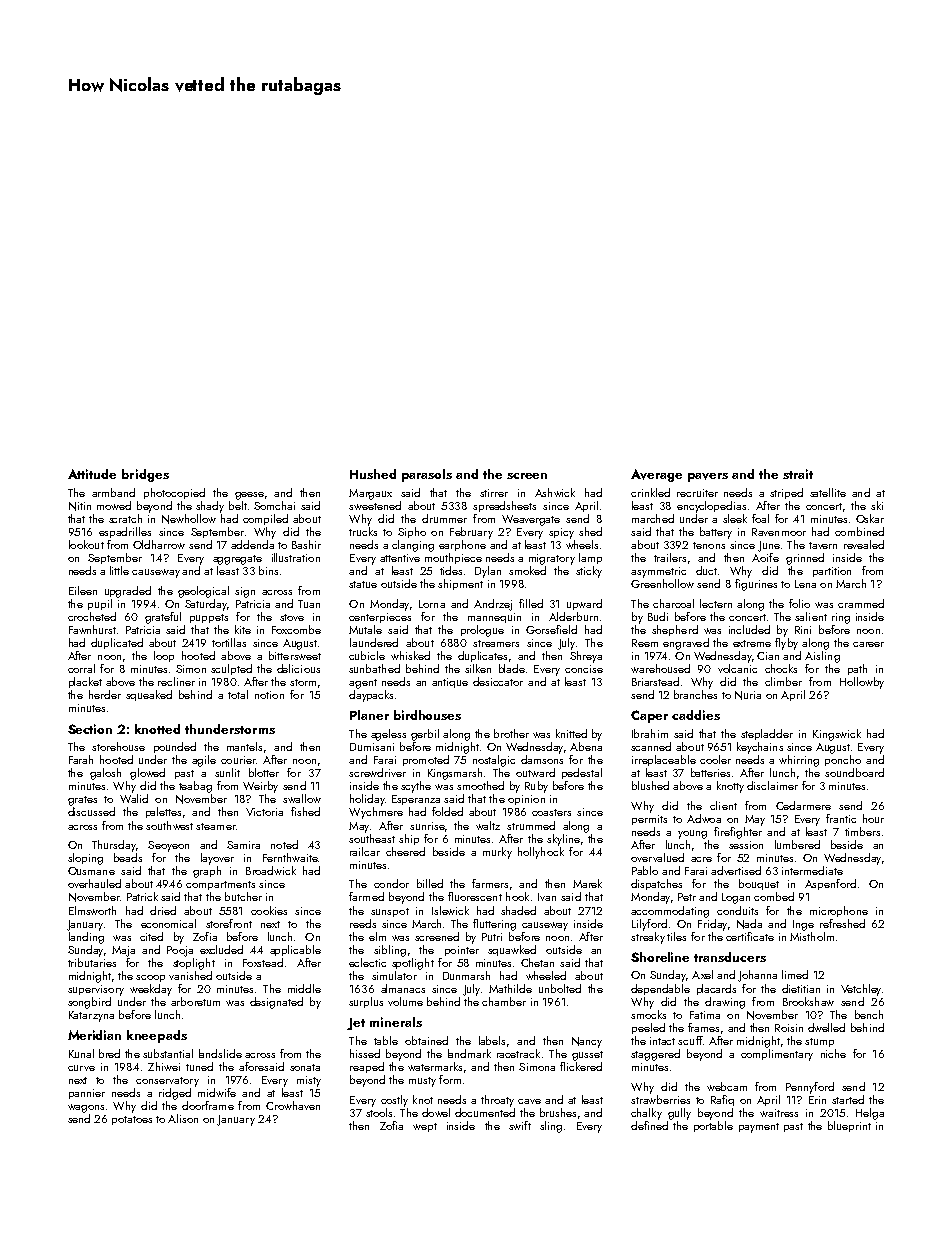  Describe the element at coordinates (425, 1127) in the screenshot. I see `wept` at that location.
